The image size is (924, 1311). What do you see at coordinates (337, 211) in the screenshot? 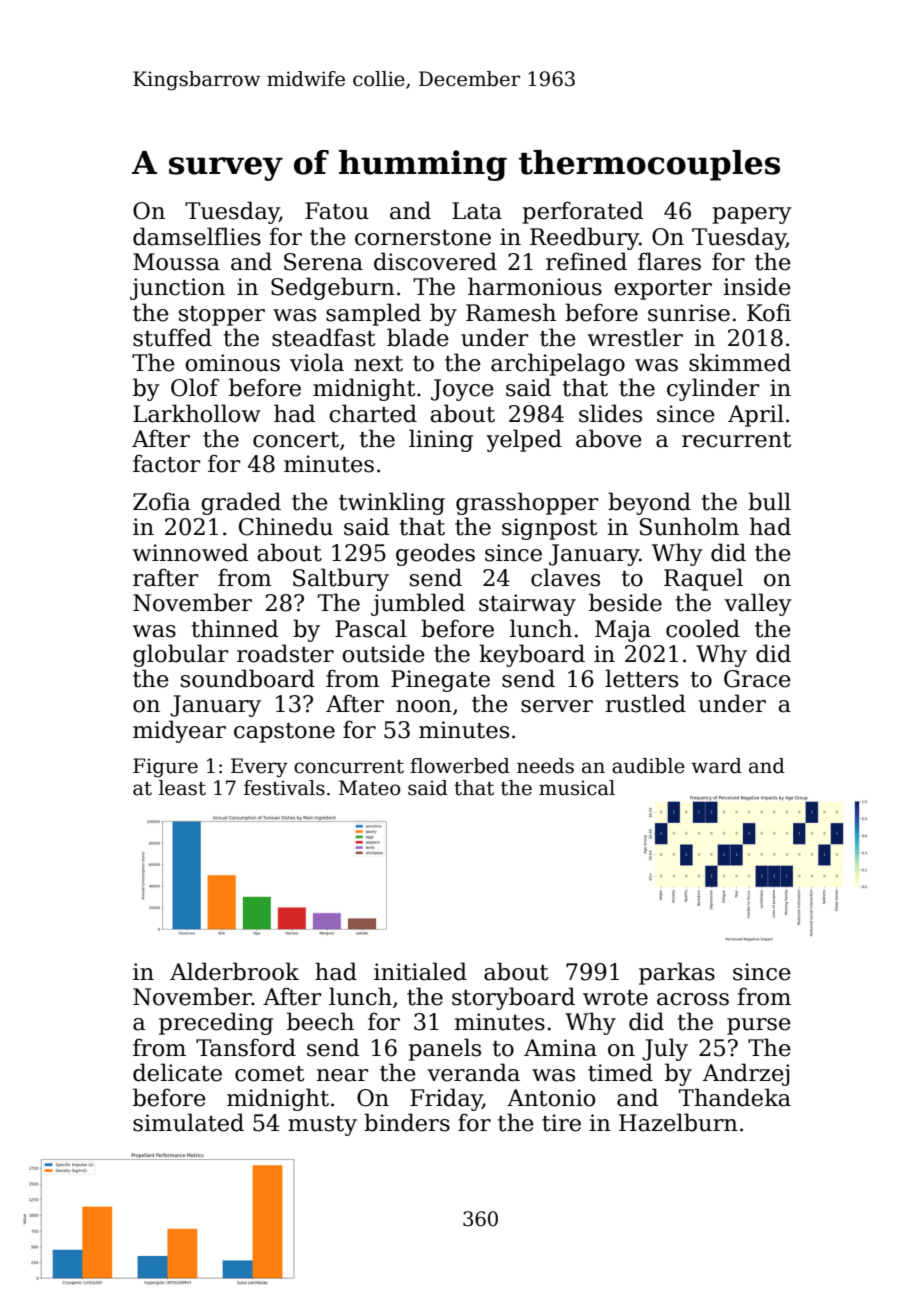
I see `Fatou` at bounding box center [337, 211].
